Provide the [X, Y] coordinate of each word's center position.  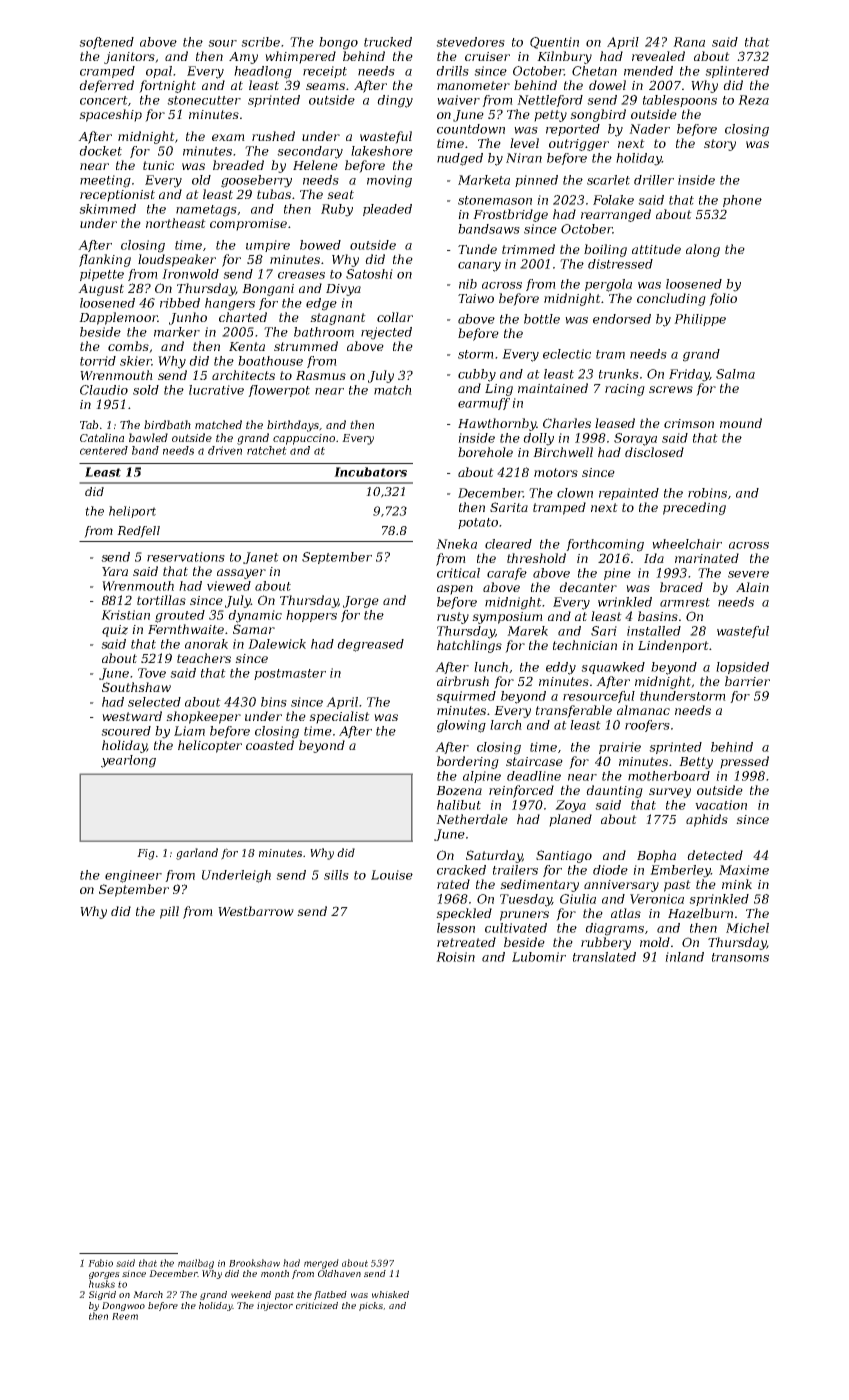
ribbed [180, 303]
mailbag [196, 1264]
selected [154, 702]
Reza [753, 100]
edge [321, 304]
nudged [460, 159]
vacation [721, 805]
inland [684, 957]
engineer [133, 876]
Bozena [459, 791]
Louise [392, 875]
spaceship [110, 115]
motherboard [669, 776]
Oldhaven [339, 1273]
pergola [608, 285]
